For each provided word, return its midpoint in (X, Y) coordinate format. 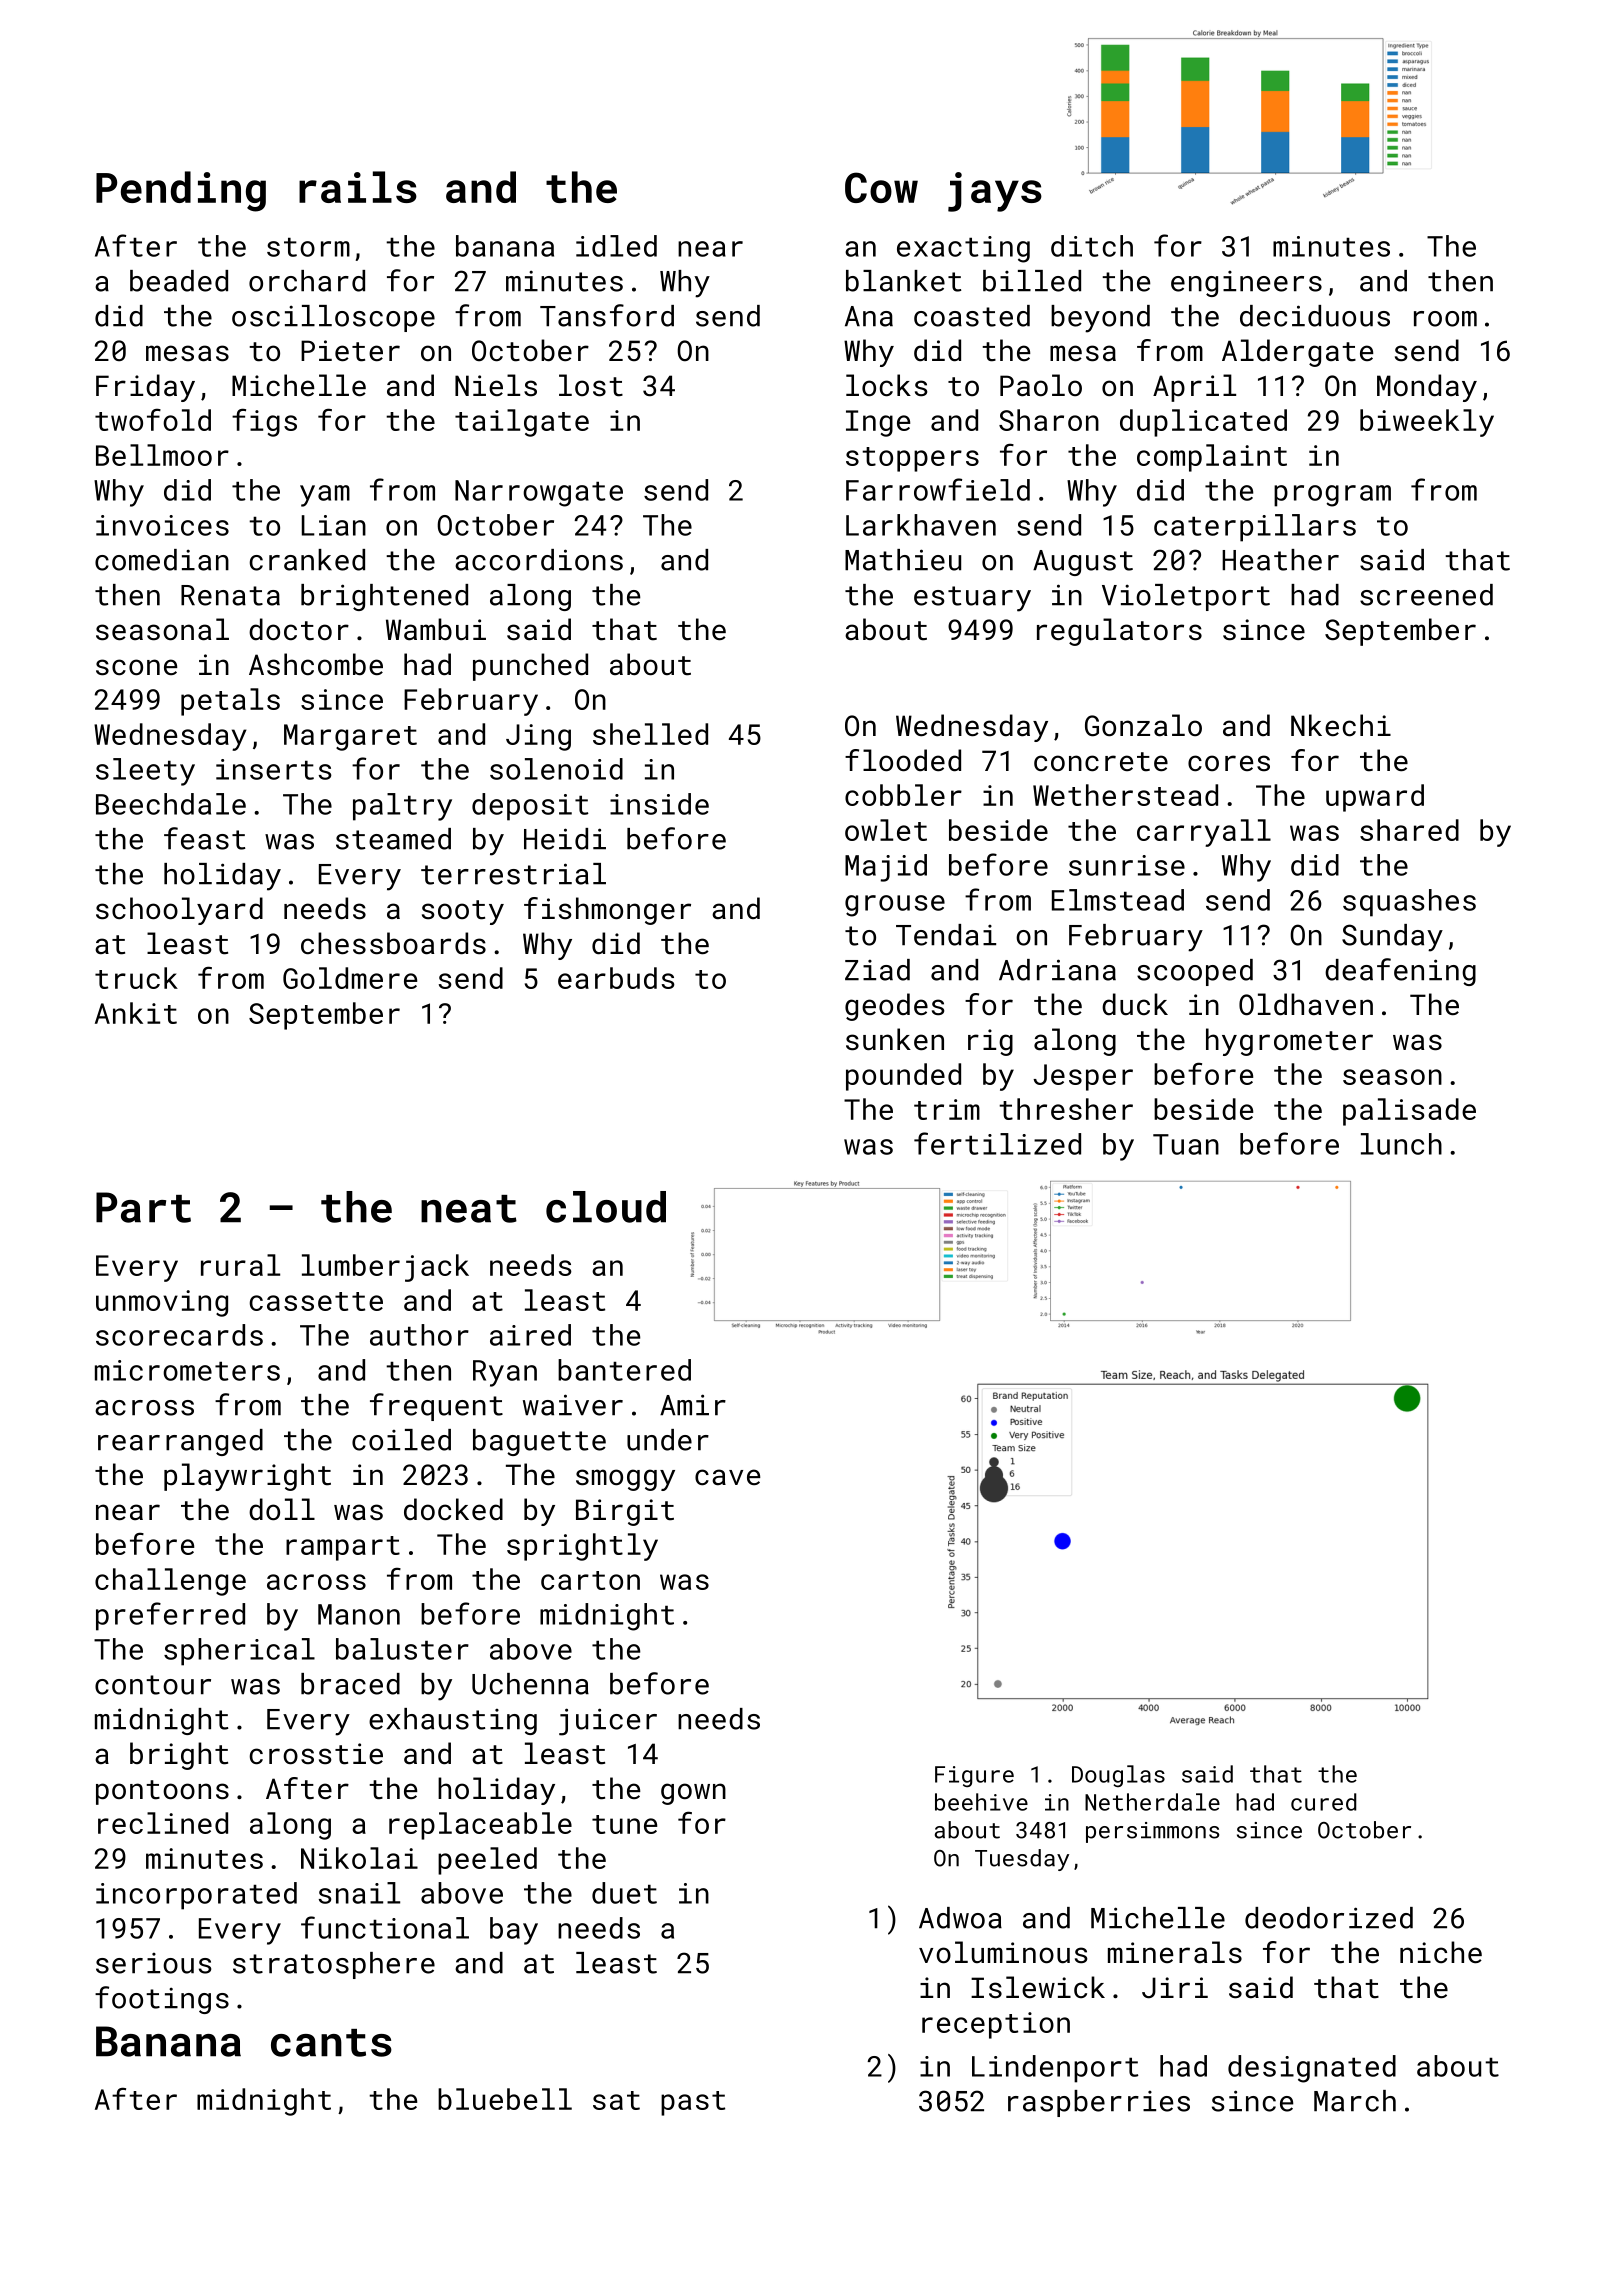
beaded (179, 281)
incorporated (196, 1896)
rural (240, 1265)
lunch (1401, 1144)
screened (1426, 595)
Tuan (1186, 1144)
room (1445, 319)
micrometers (187, 1370)
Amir (693, 1404)
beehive (981, 1802)
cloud (606, 1207)
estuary (972, 599)
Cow (881, 187)
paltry (402, 807)
